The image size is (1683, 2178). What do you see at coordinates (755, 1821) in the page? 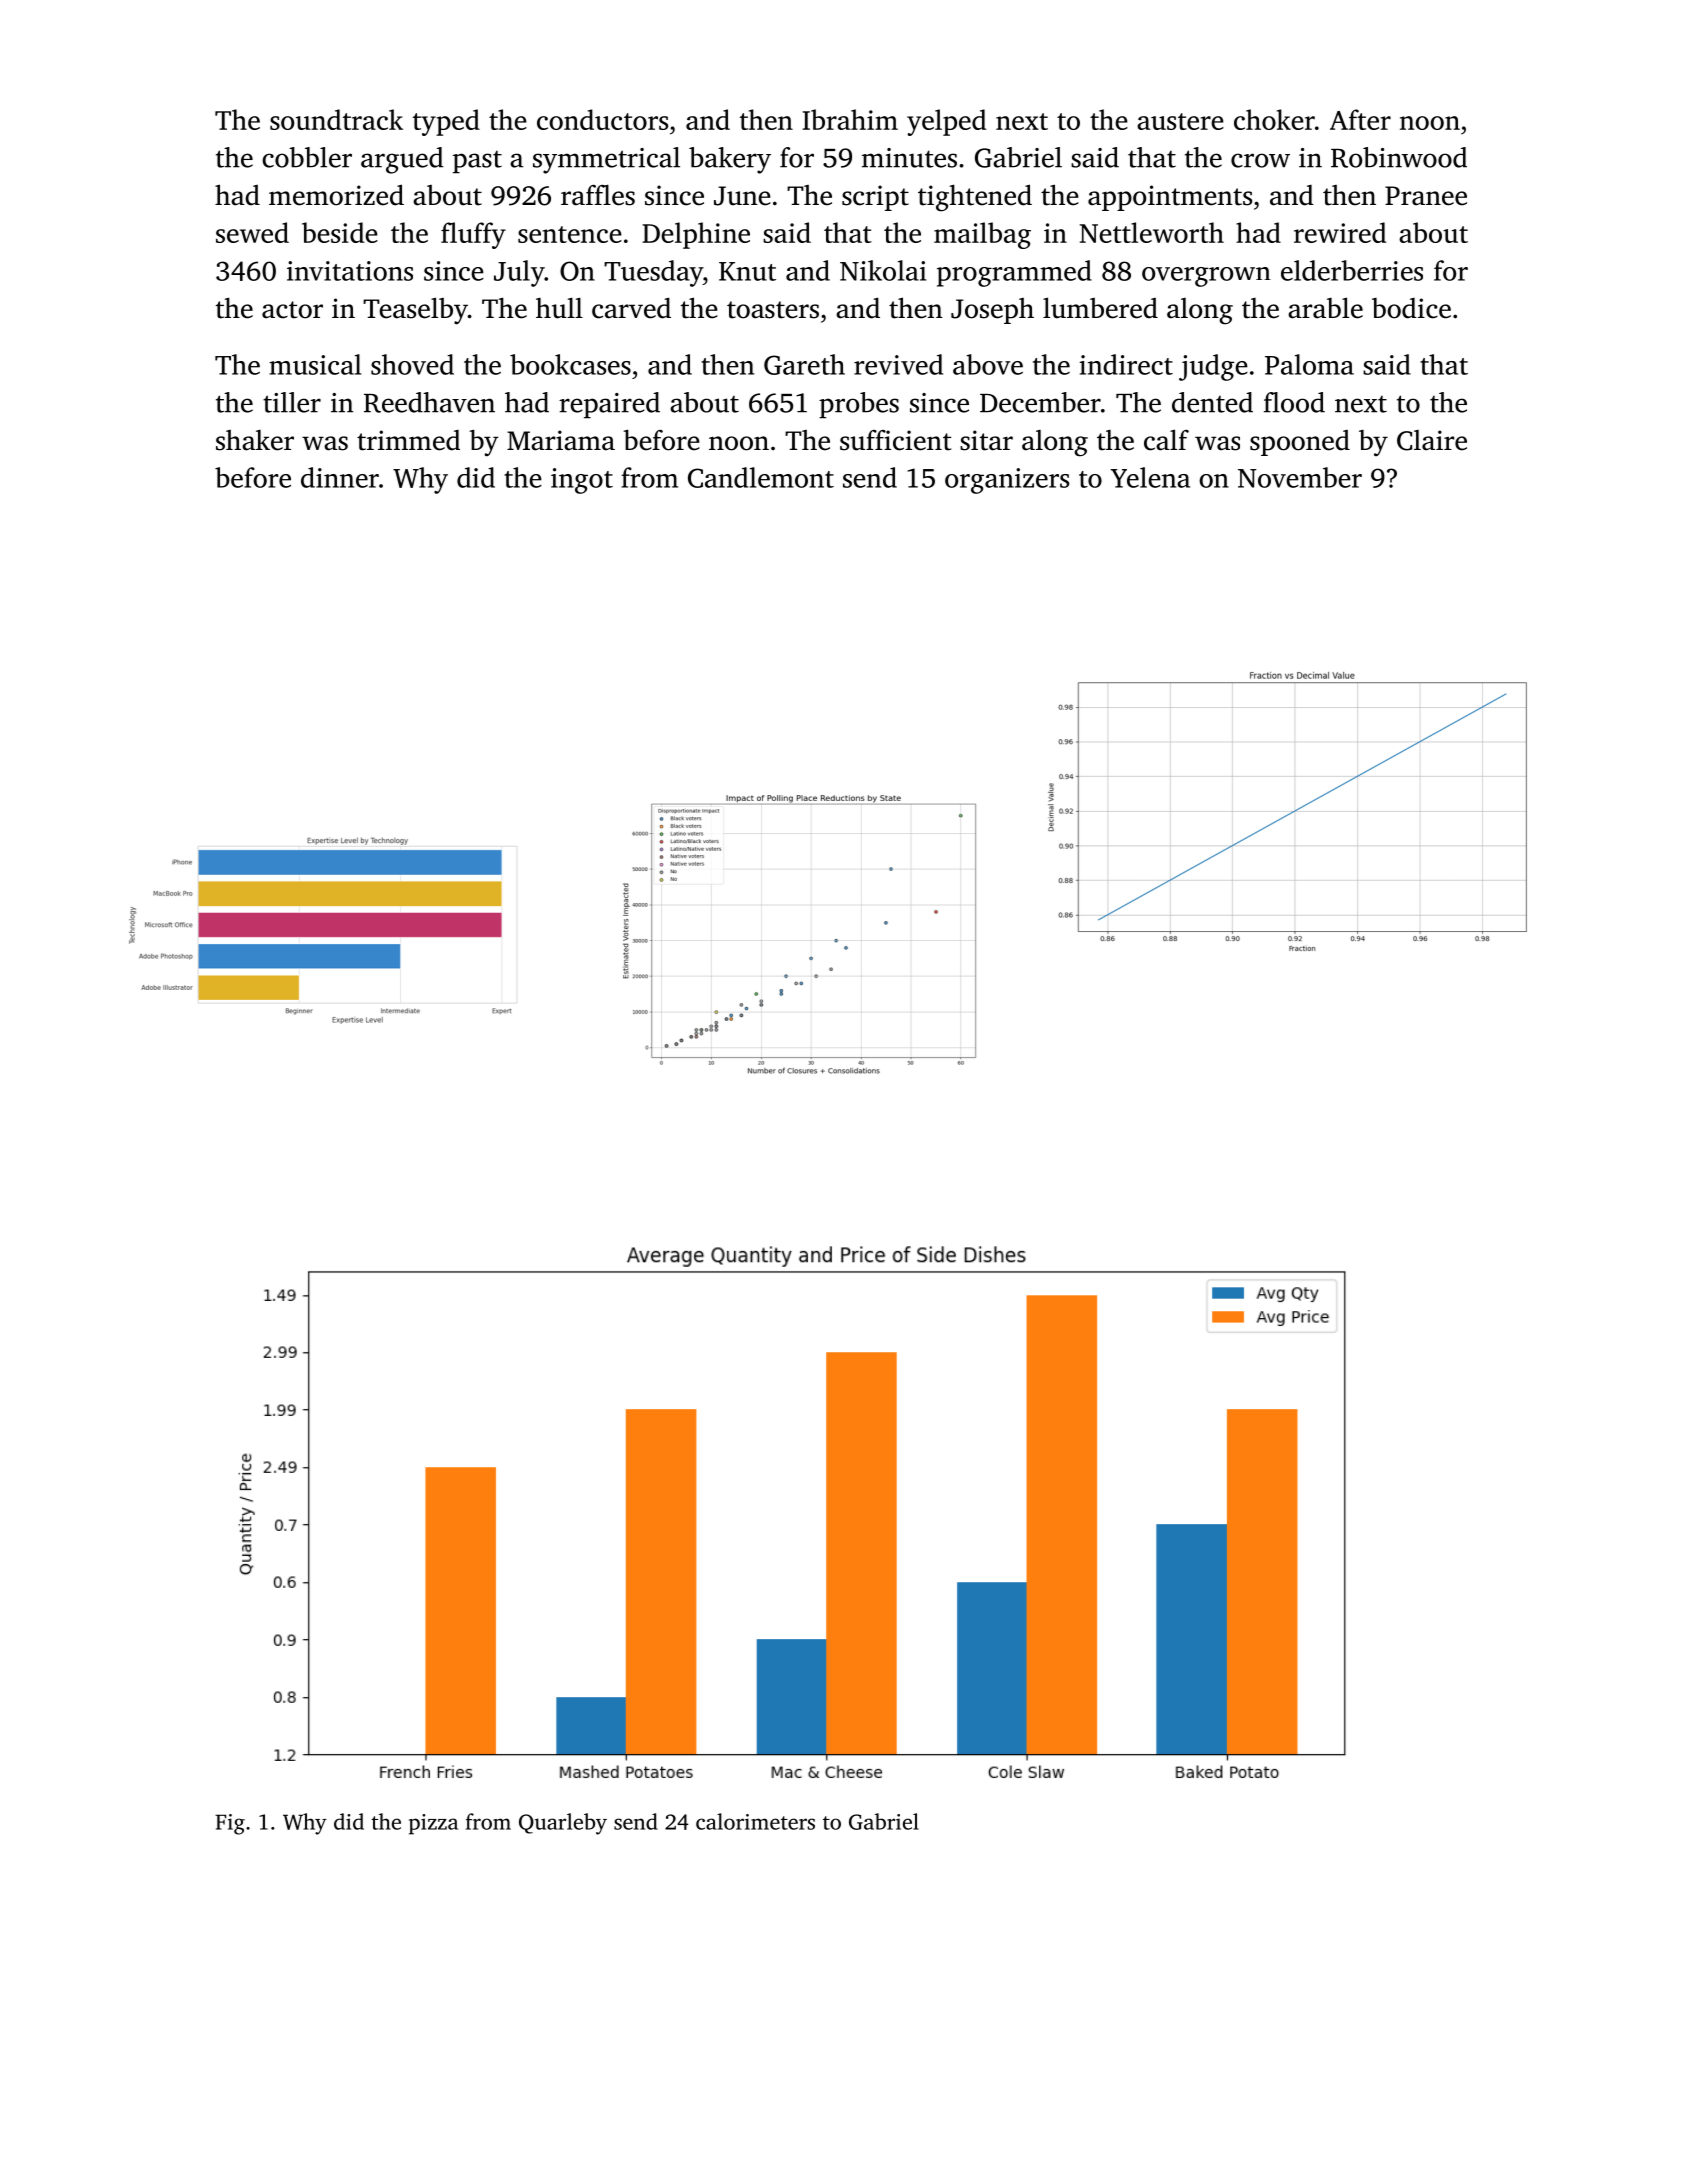
I see `calorimeters` at bounding box center [755, 1821].
